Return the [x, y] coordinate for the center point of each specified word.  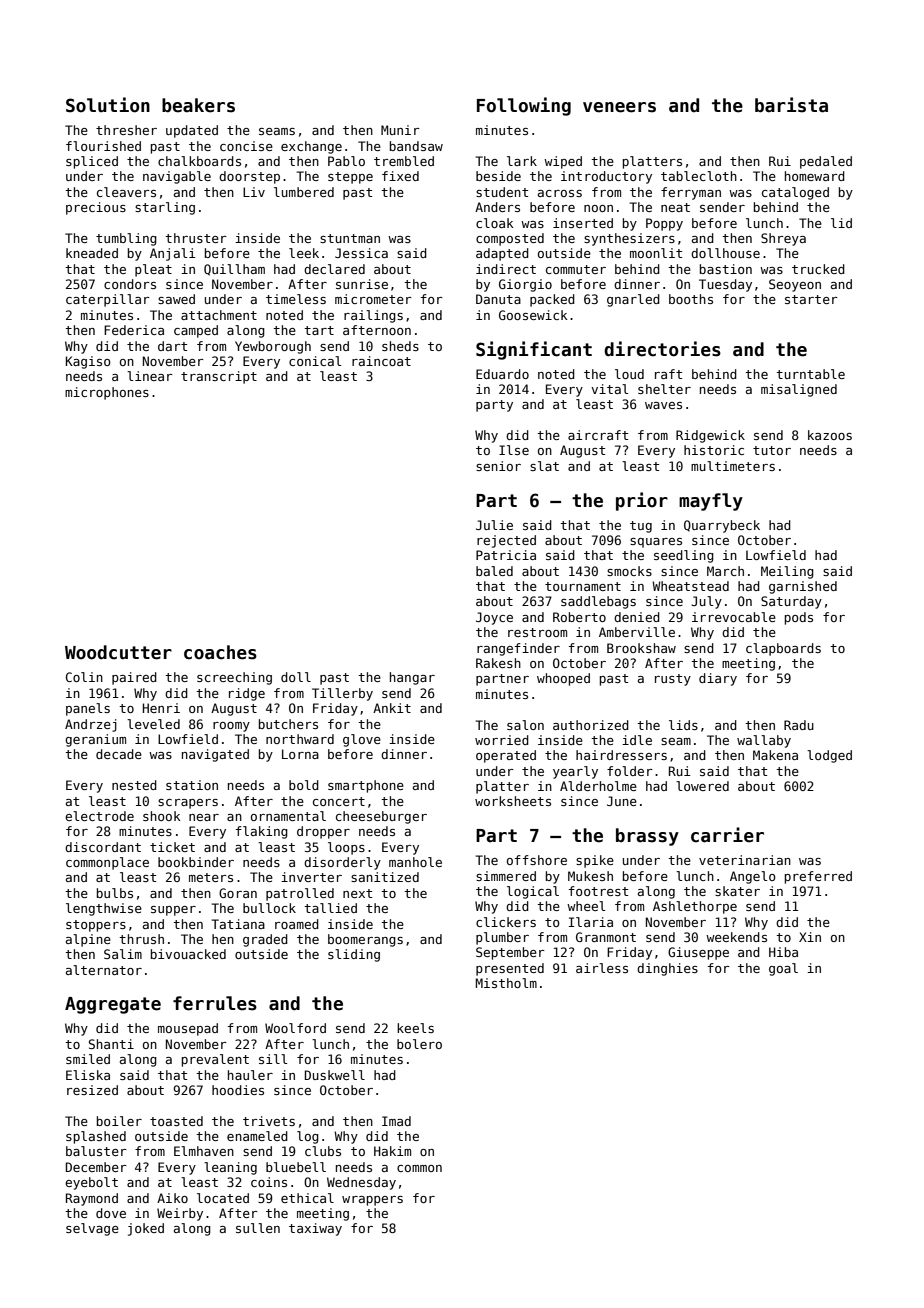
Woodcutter [118, 652]
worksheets [513, 801]
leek [304, 253]
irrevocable [734, 617]
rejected [506, 541]
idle [637, 740]
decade [119, 754]
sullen [258, 1228]
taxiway [315, 1229]
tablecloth [699, 176]
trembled [404, 161]
